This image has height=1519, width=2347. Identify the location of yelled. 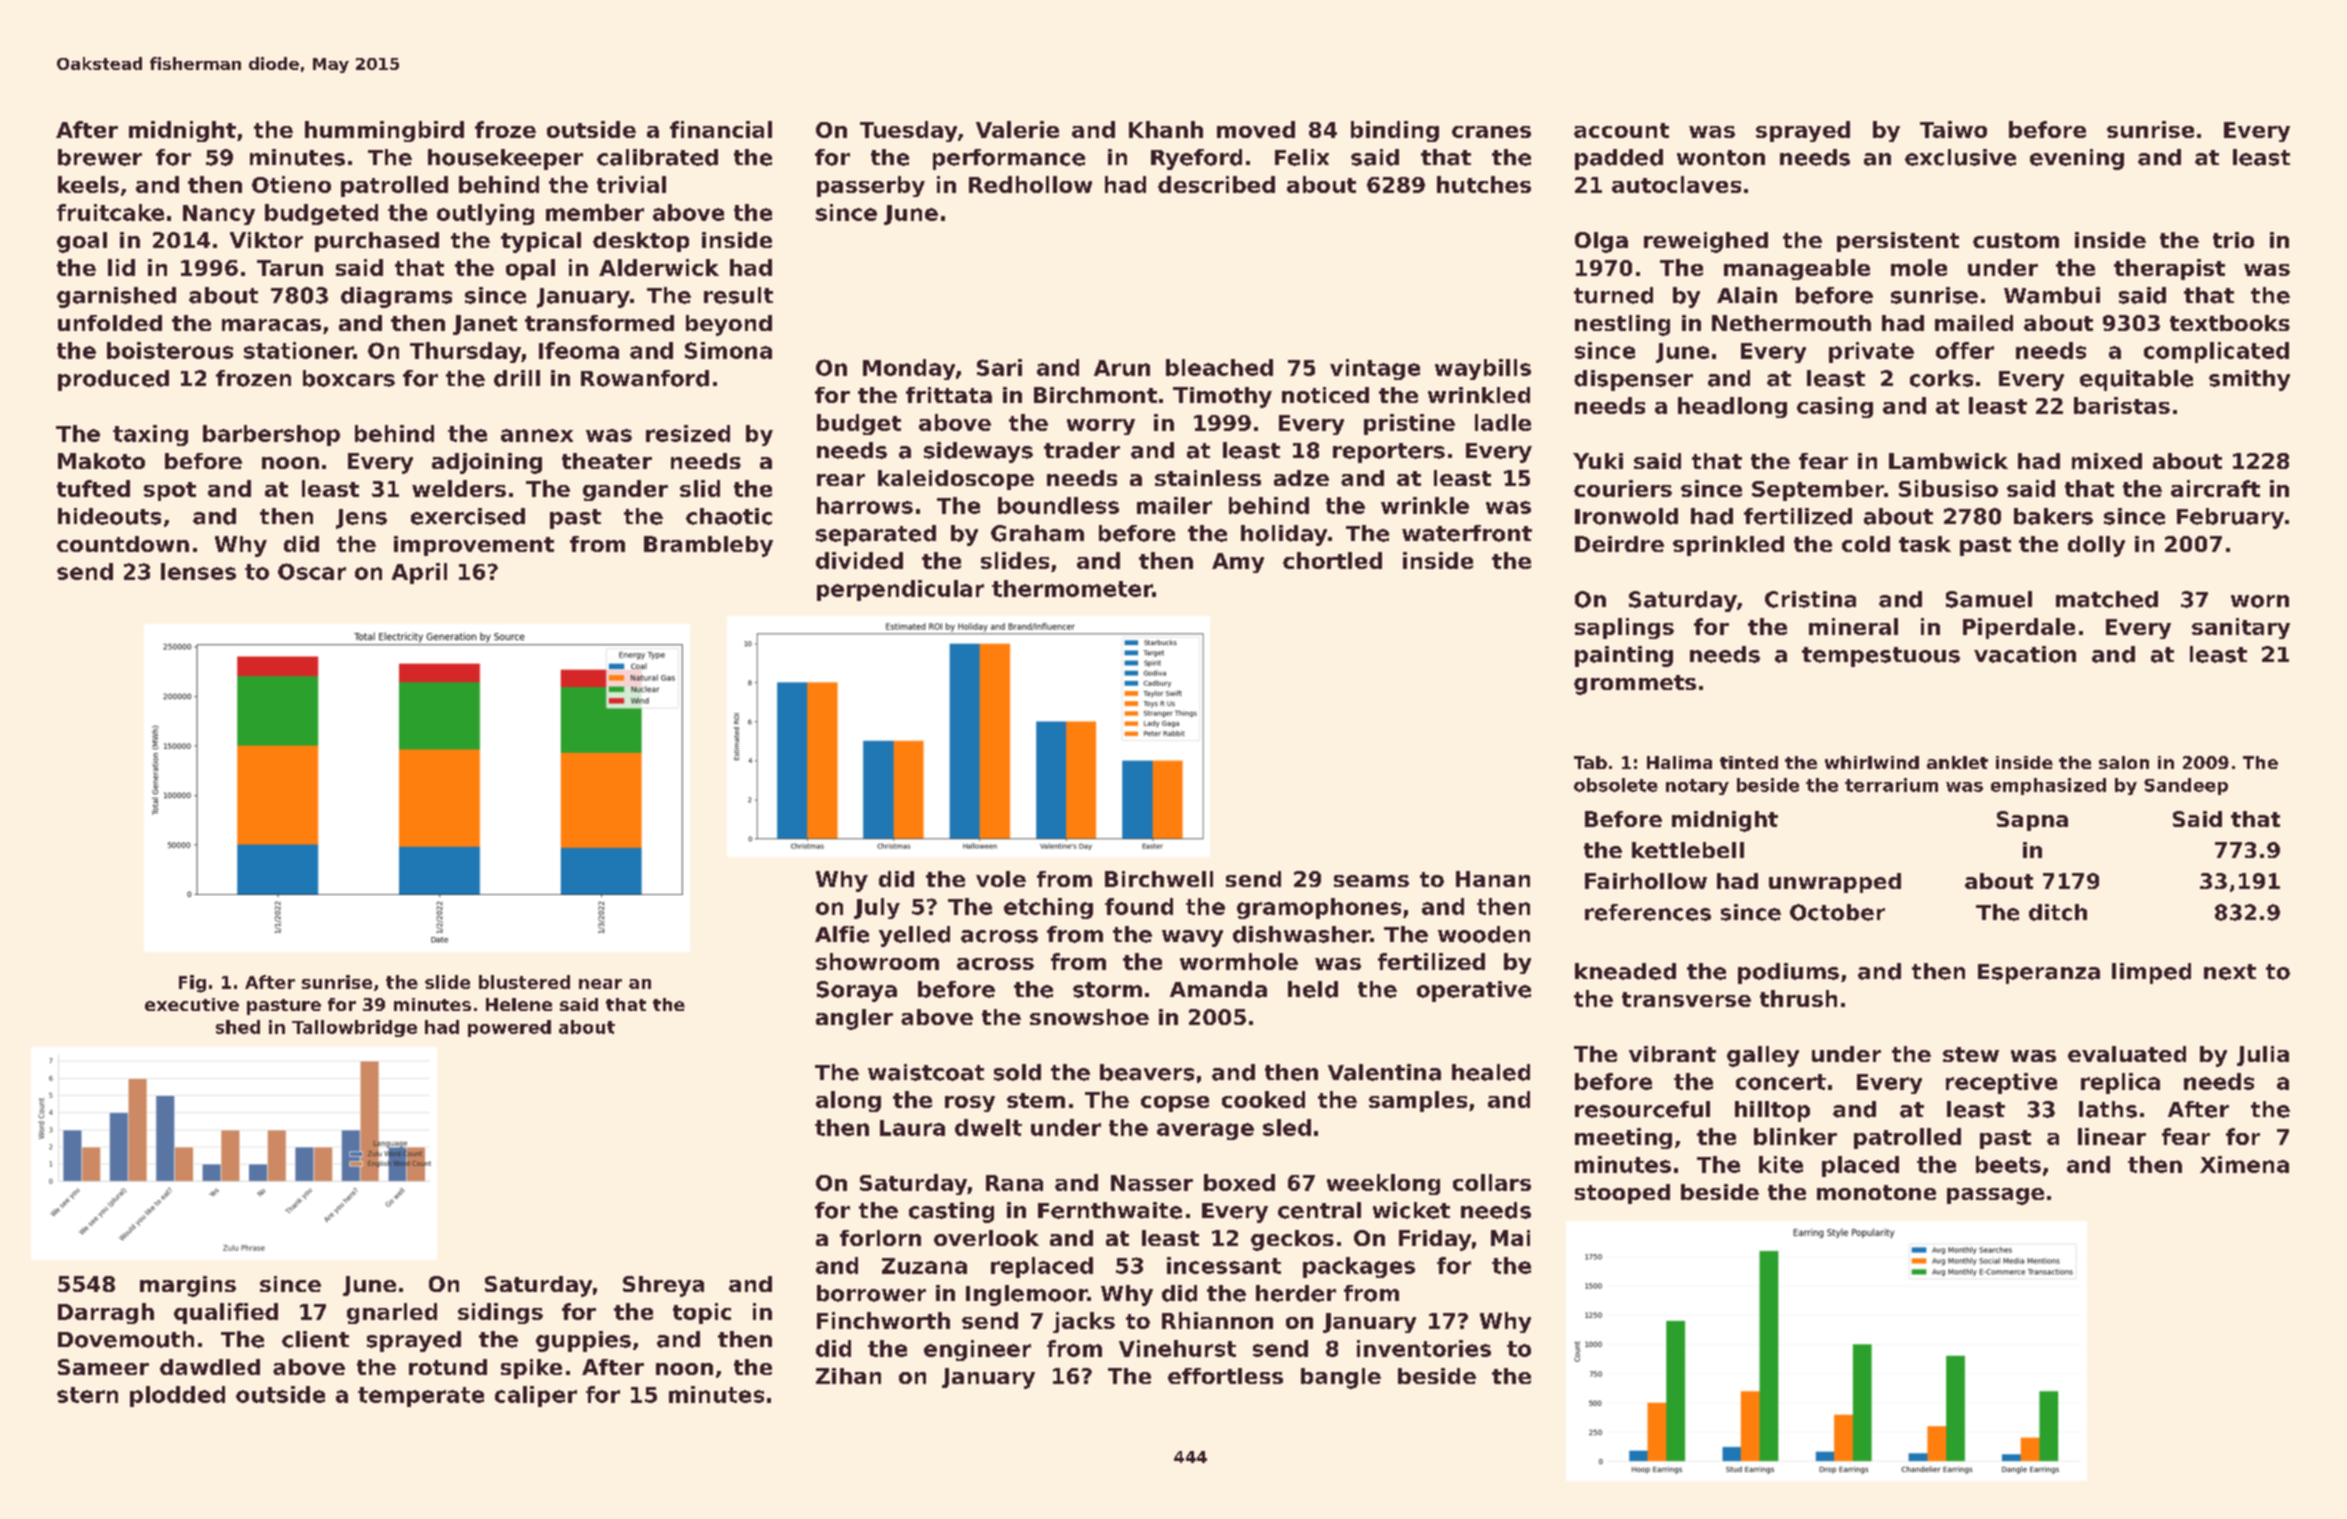
(914, 936).
